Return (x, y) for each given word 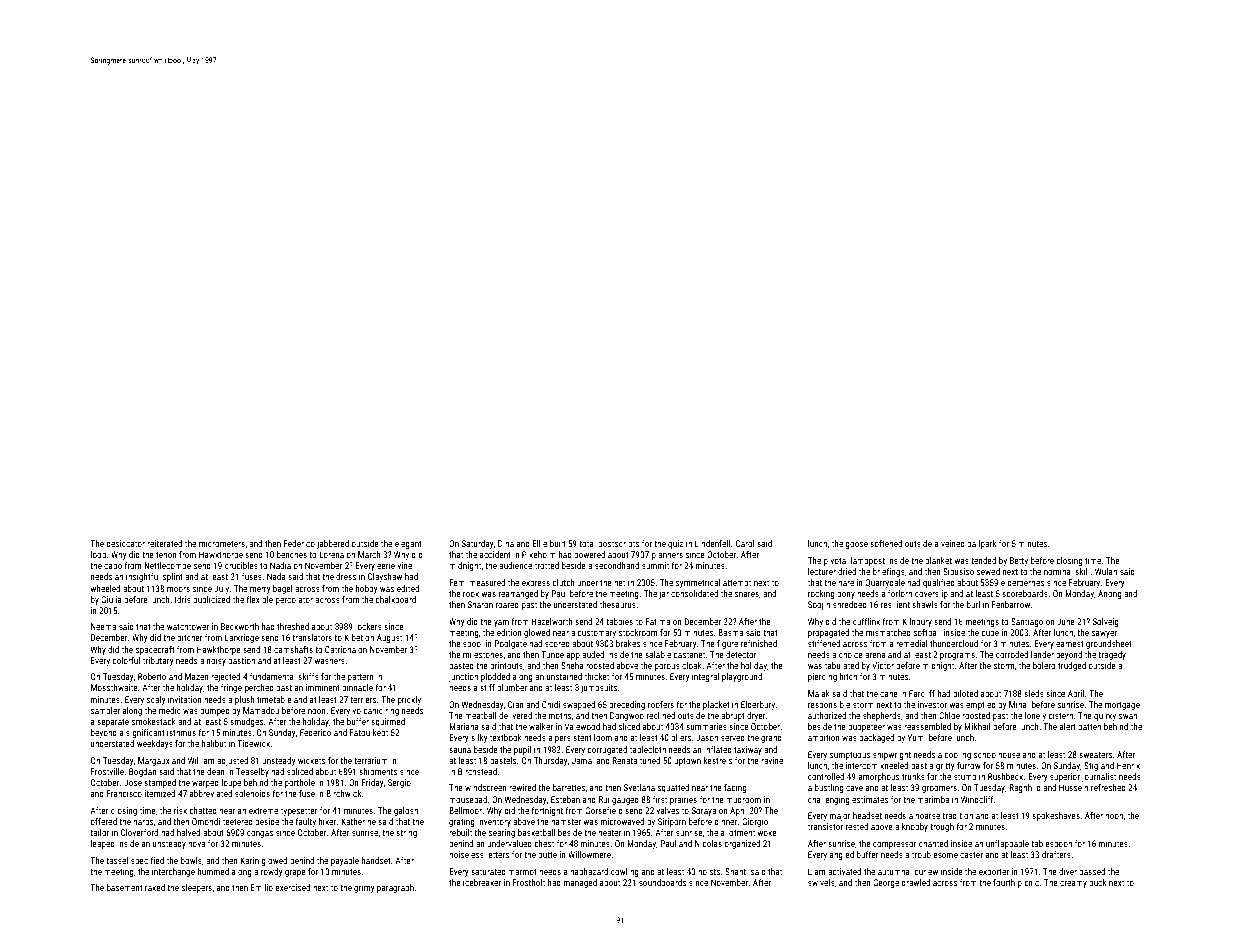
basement (125, 887)
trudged (1072, 666)
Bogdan (143, 772)
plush (245, 700)
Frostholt (529, 882)
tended (983, 560)
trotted (547, 565)
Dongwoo (627, 716)
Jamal (583, 760)
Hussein (1073, 787)
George (886, 883)
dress (346, 576)
